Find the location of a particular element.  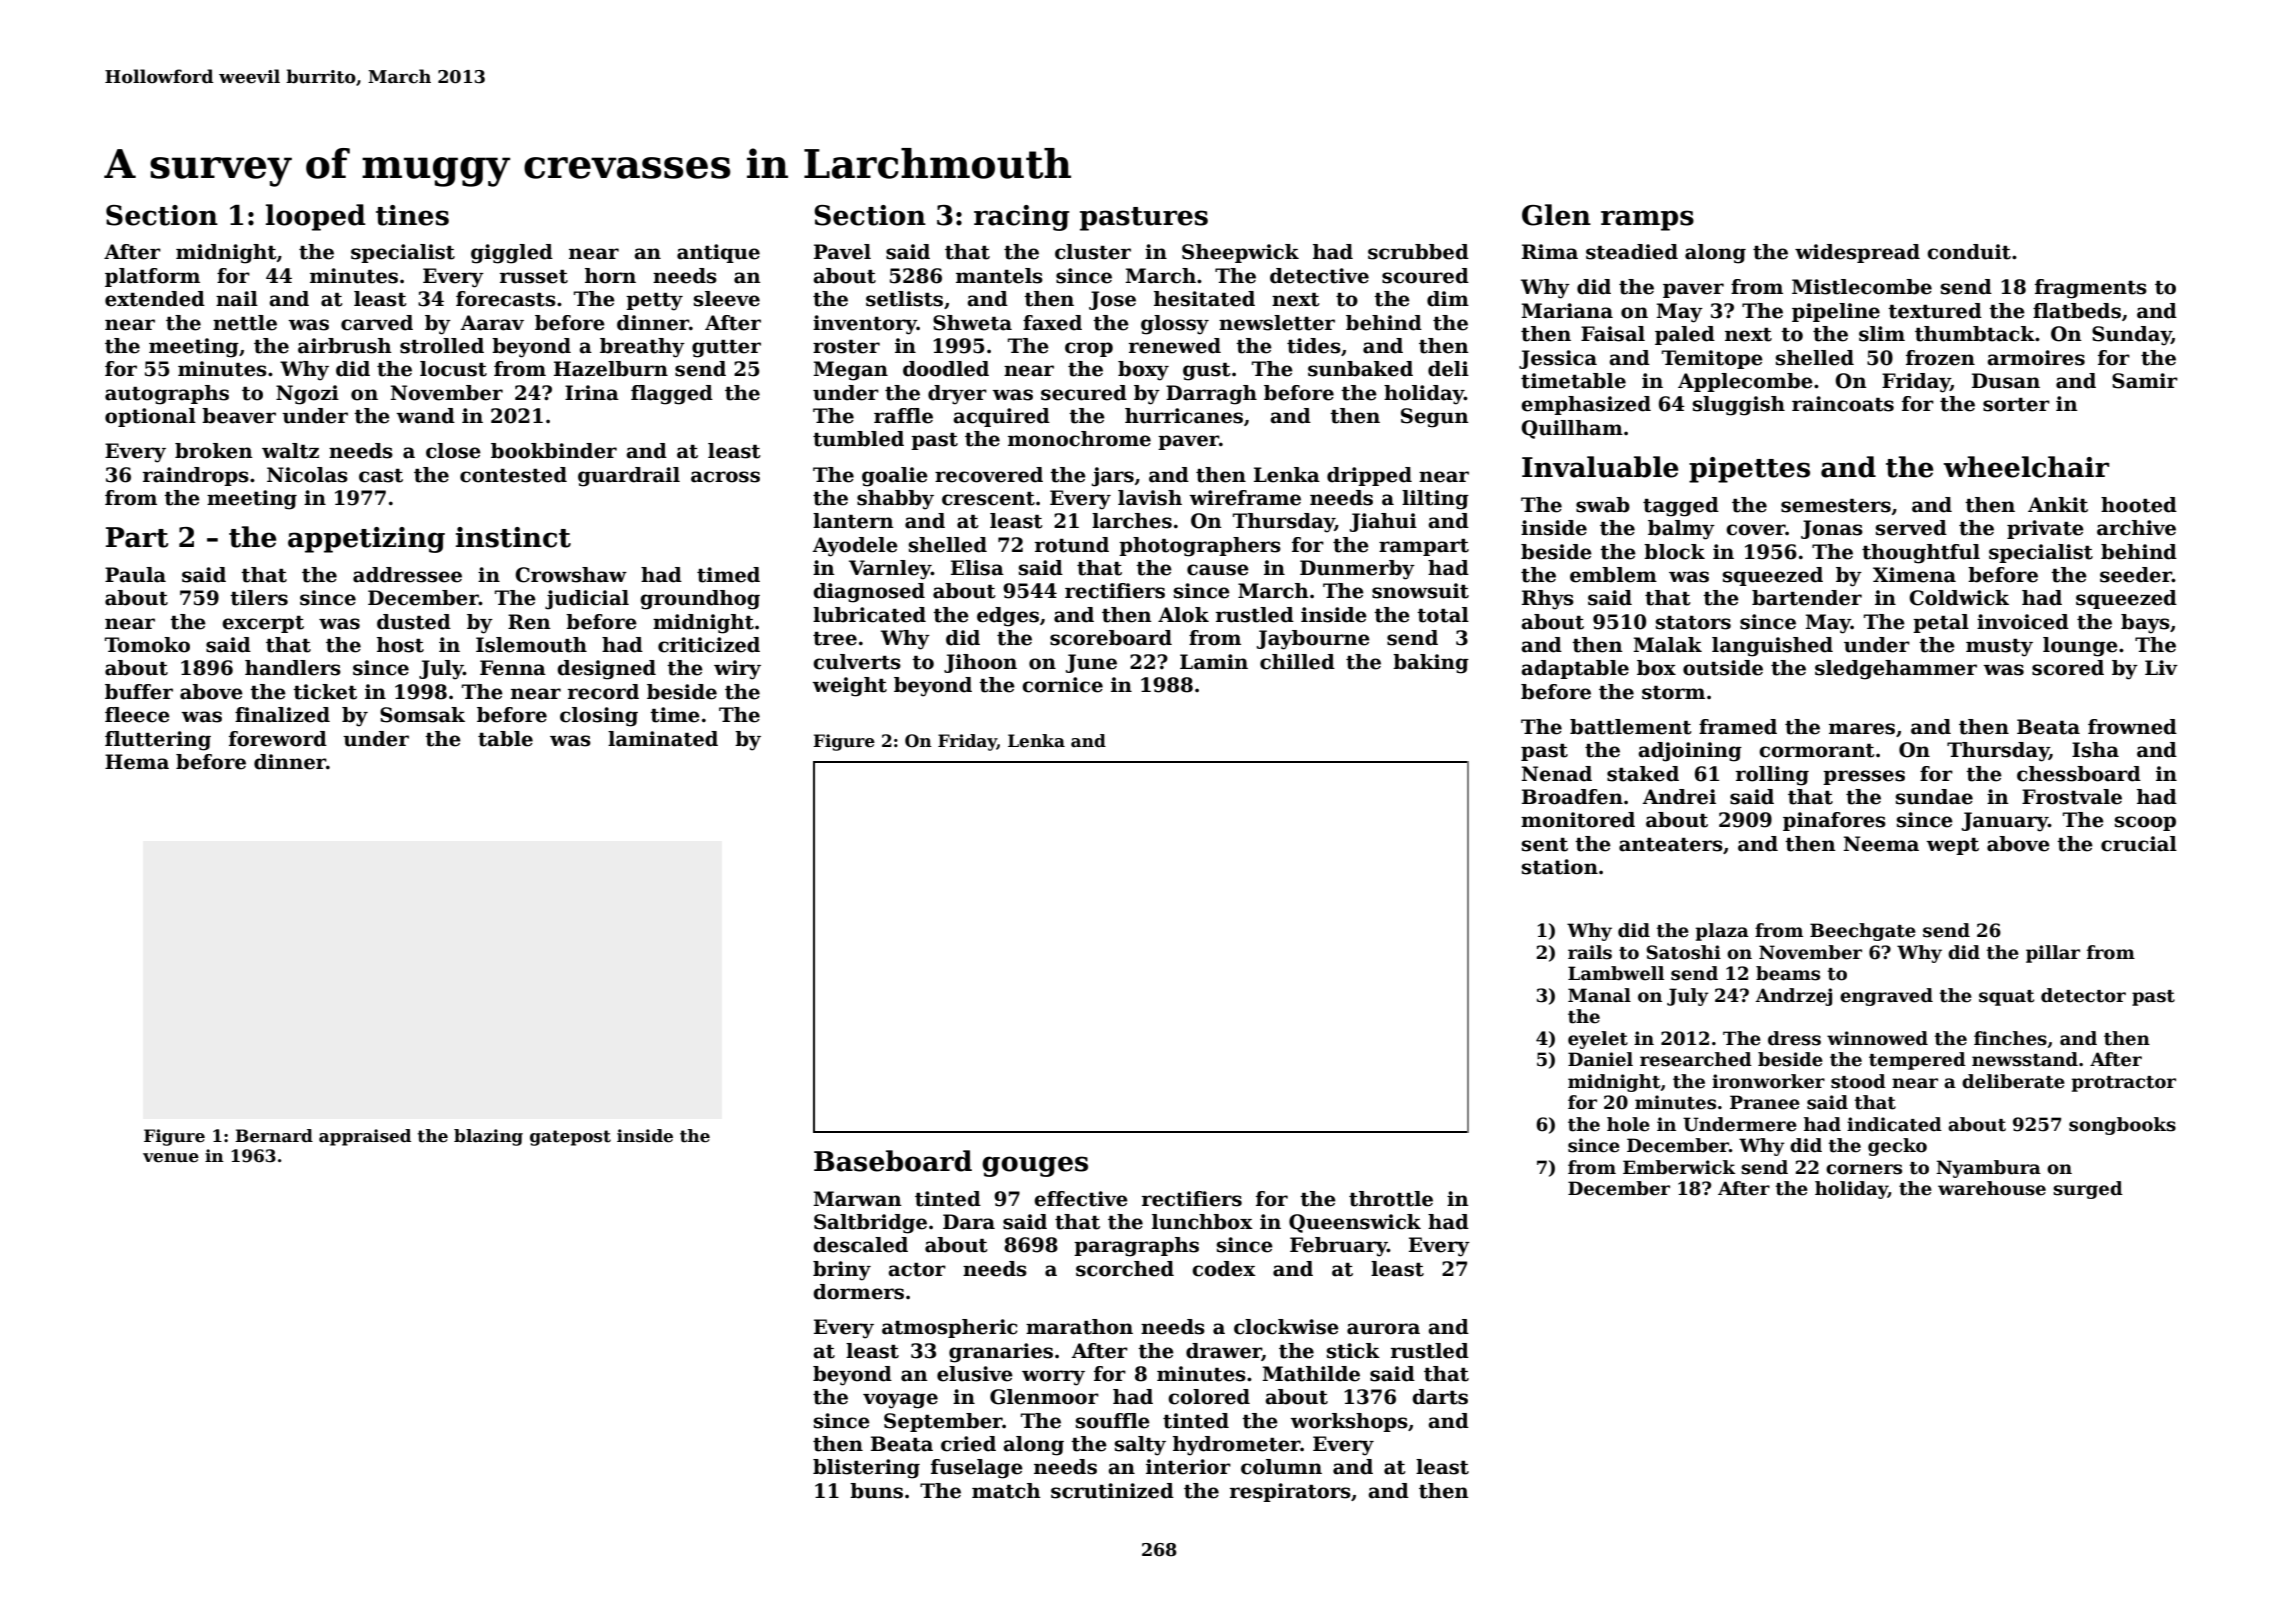

gouges is located at coordinates (1035, 1166).
